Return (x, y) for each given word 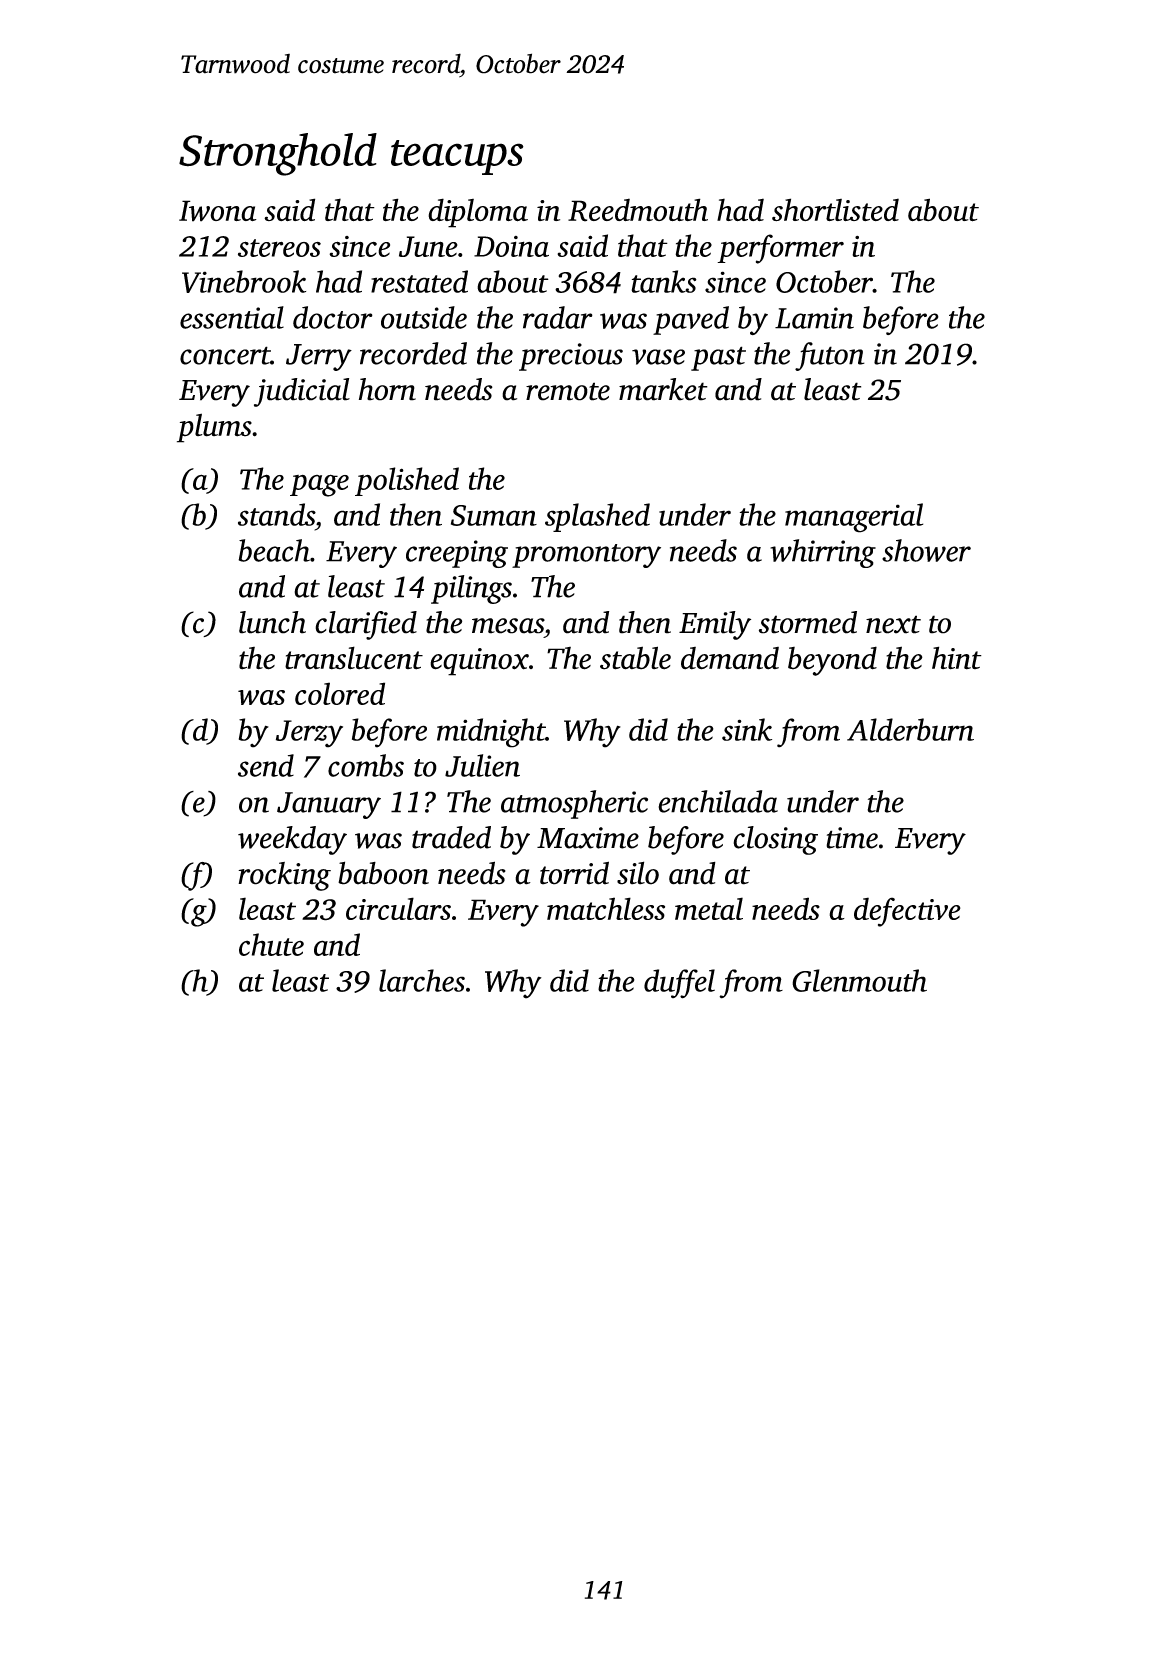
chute (271, 944)
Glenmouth (859, 980)
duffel (679, 984)
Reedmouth (638, 210)
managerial (854, 518)
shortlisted (835, 209)
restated (419, 281)
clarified (366, 625)
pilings (471, 589)
